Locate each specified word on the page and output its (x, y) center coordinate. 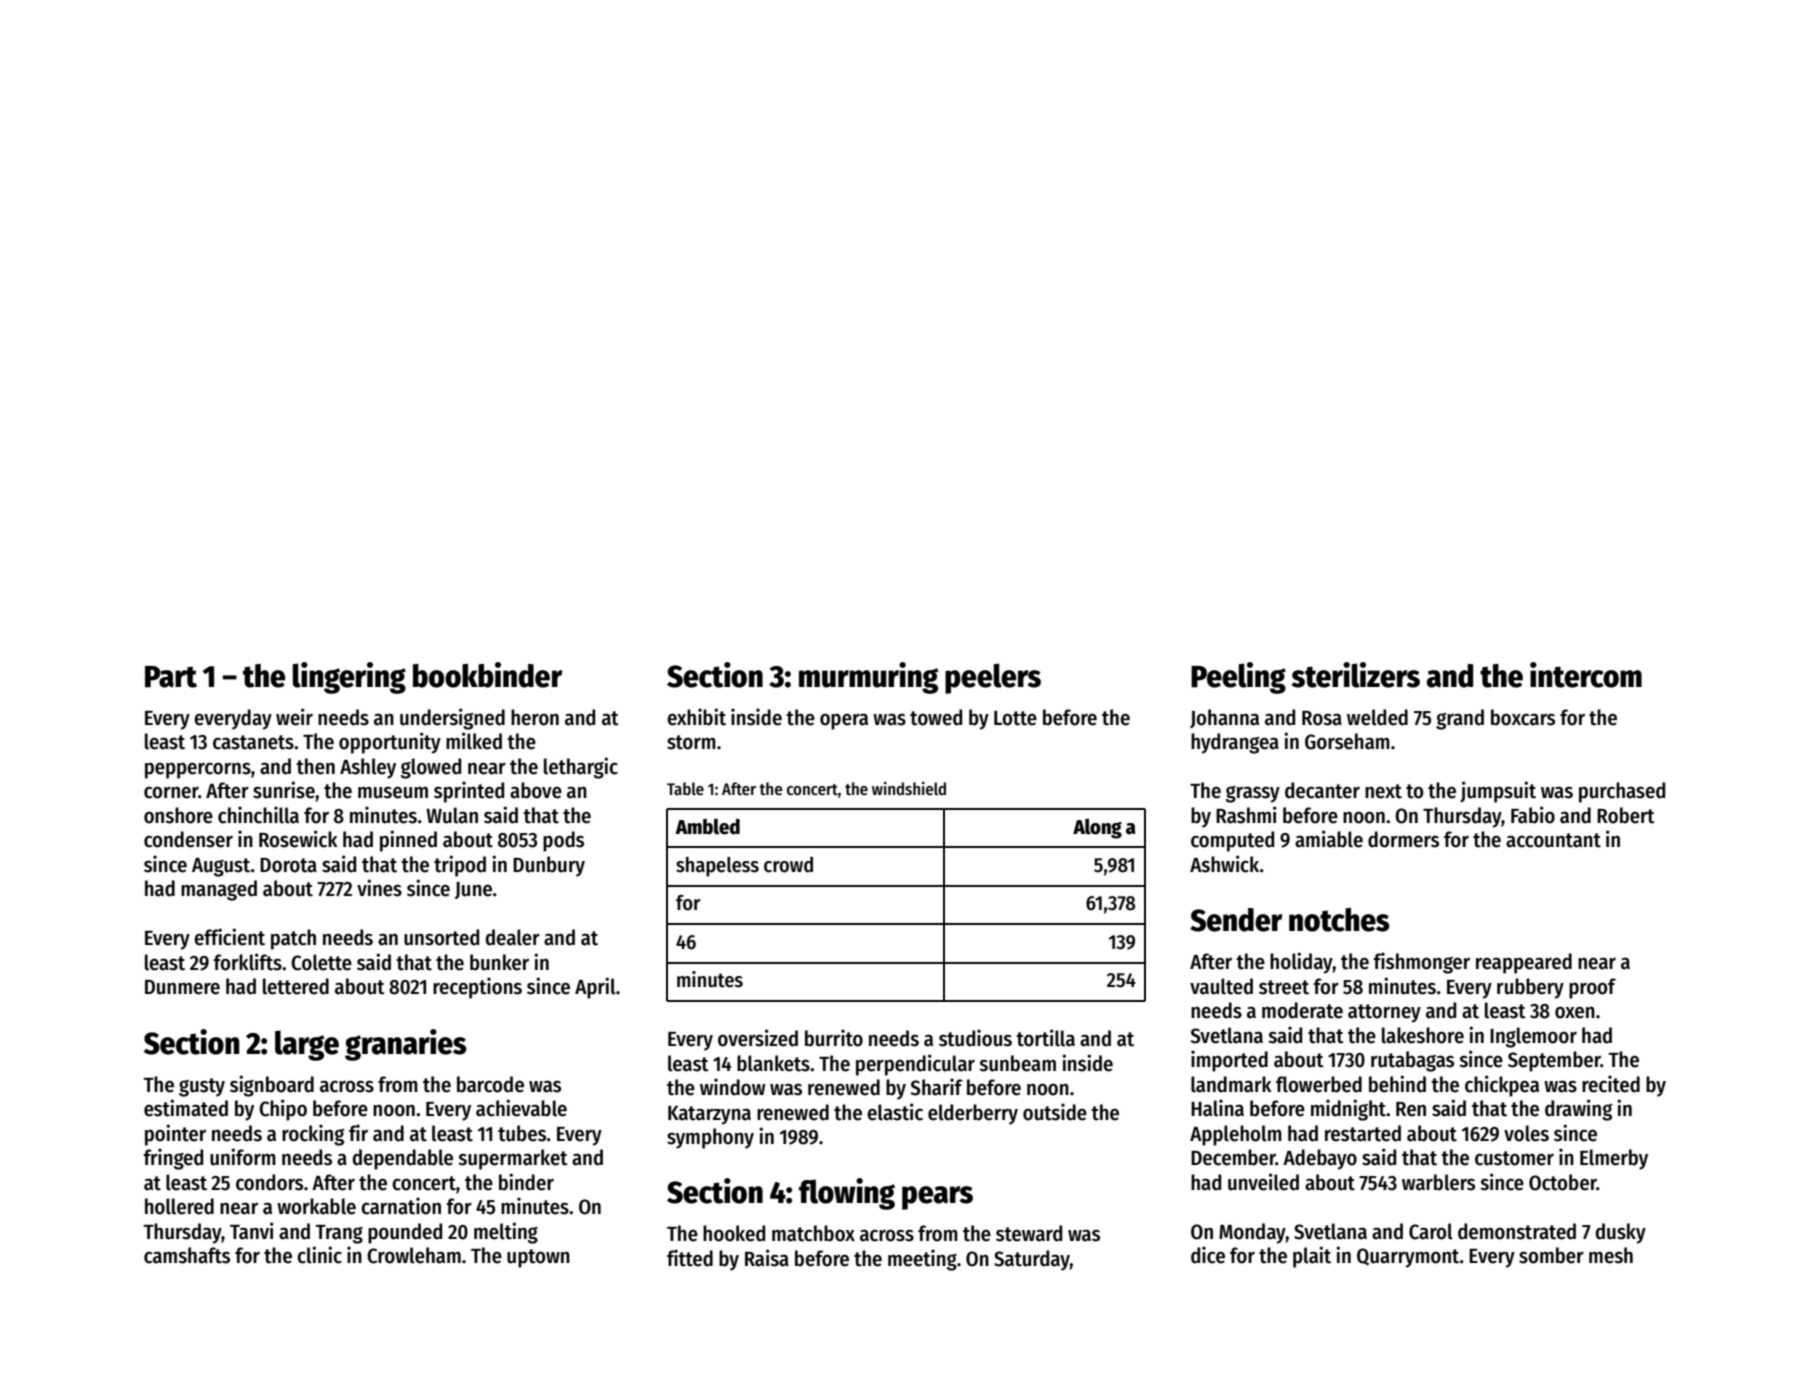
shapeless (717, 867)
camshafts (187, 1255)
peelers (993, 678)
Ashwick (1224, 864)
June (473, 890)
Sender (1236, 920)
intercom (1586, 675)
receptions (477, 988)
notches (1339, 920)
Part (171, 677)
